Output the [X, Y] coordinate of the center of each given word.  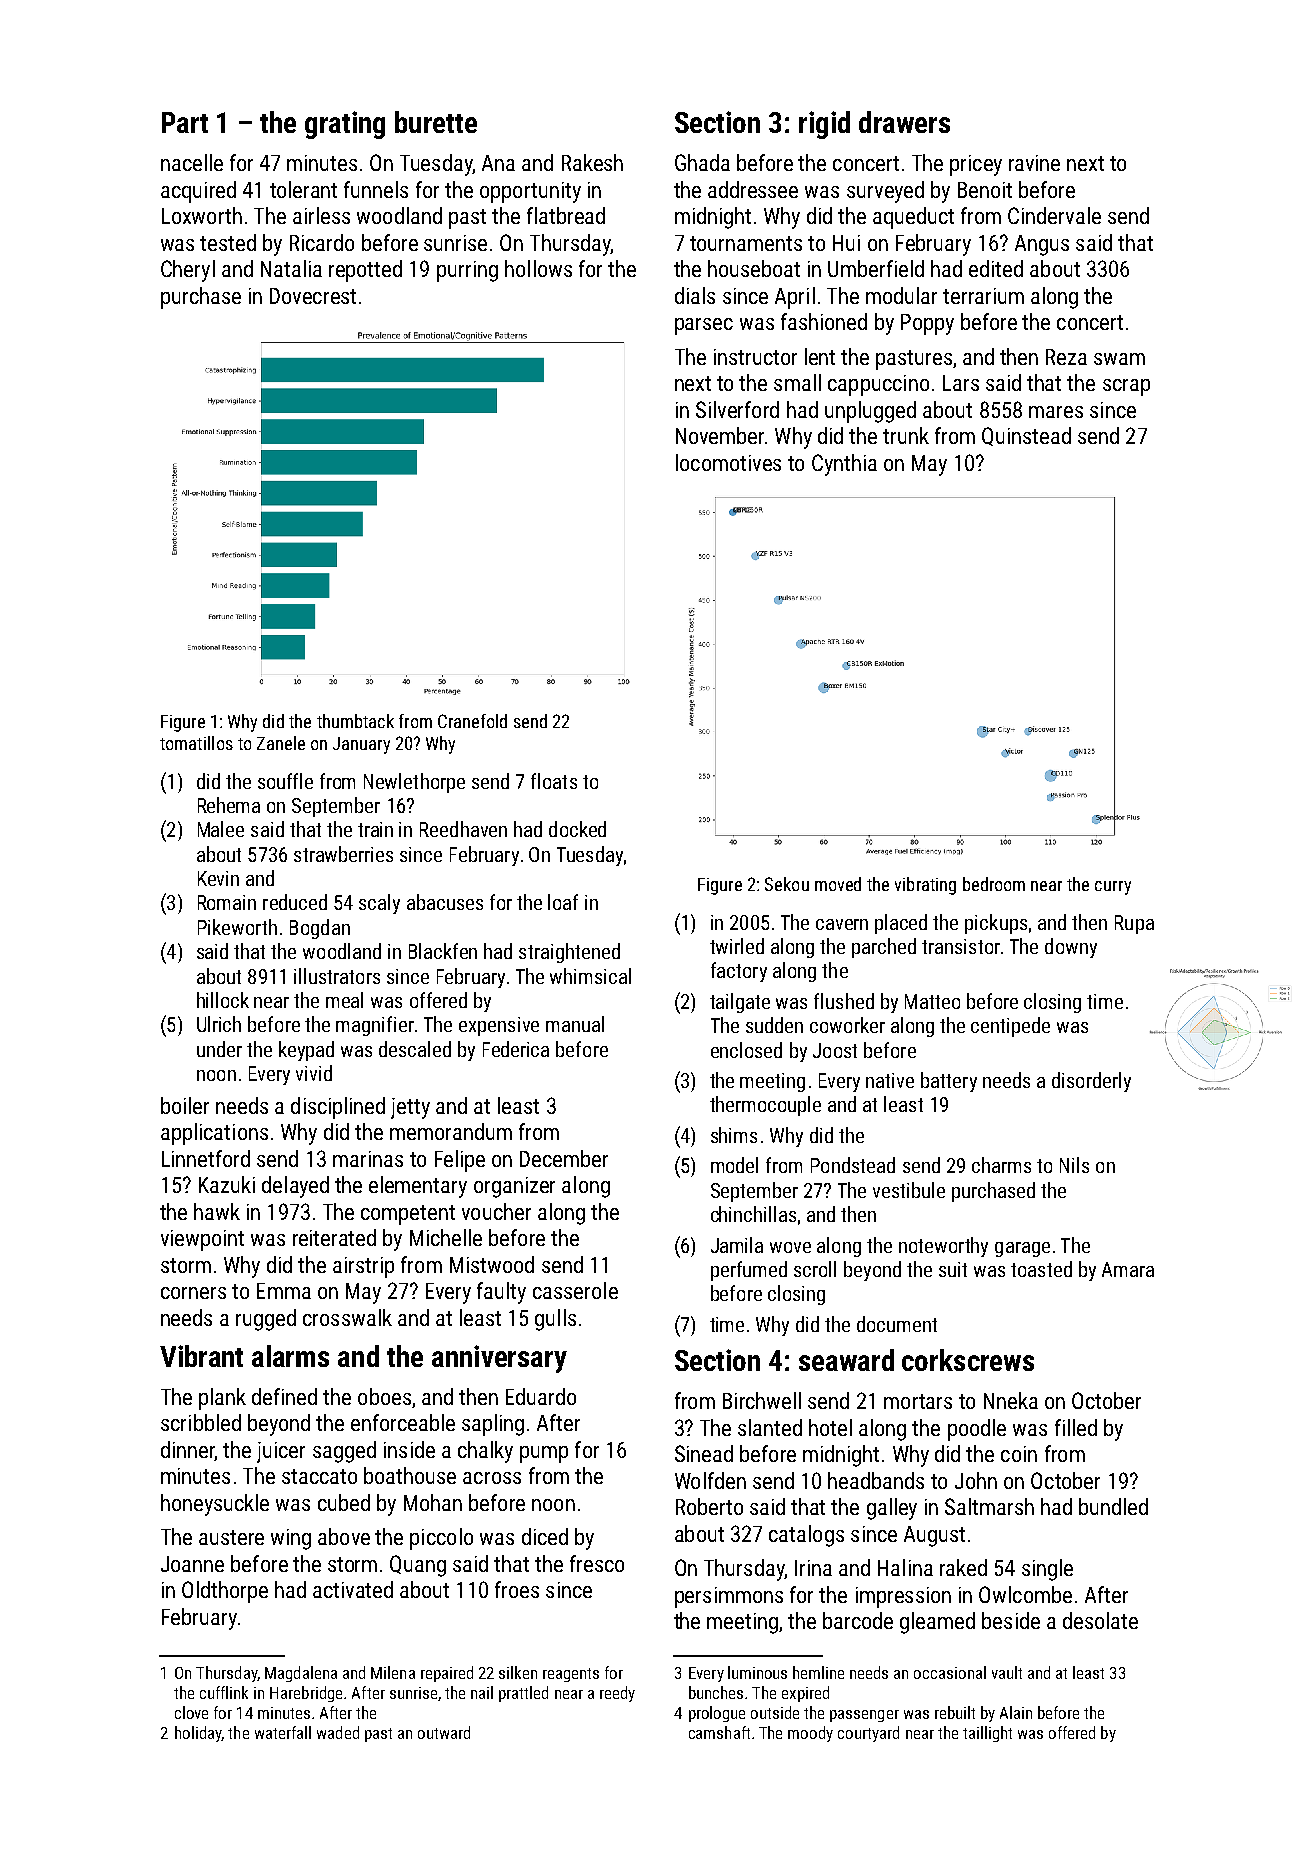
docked [577, 829]
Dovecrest [313, 296]
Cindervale [1054, 215]
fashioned [824, 321]
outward [444, 1732]
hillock [223, 1000]
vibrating [925, 886]
